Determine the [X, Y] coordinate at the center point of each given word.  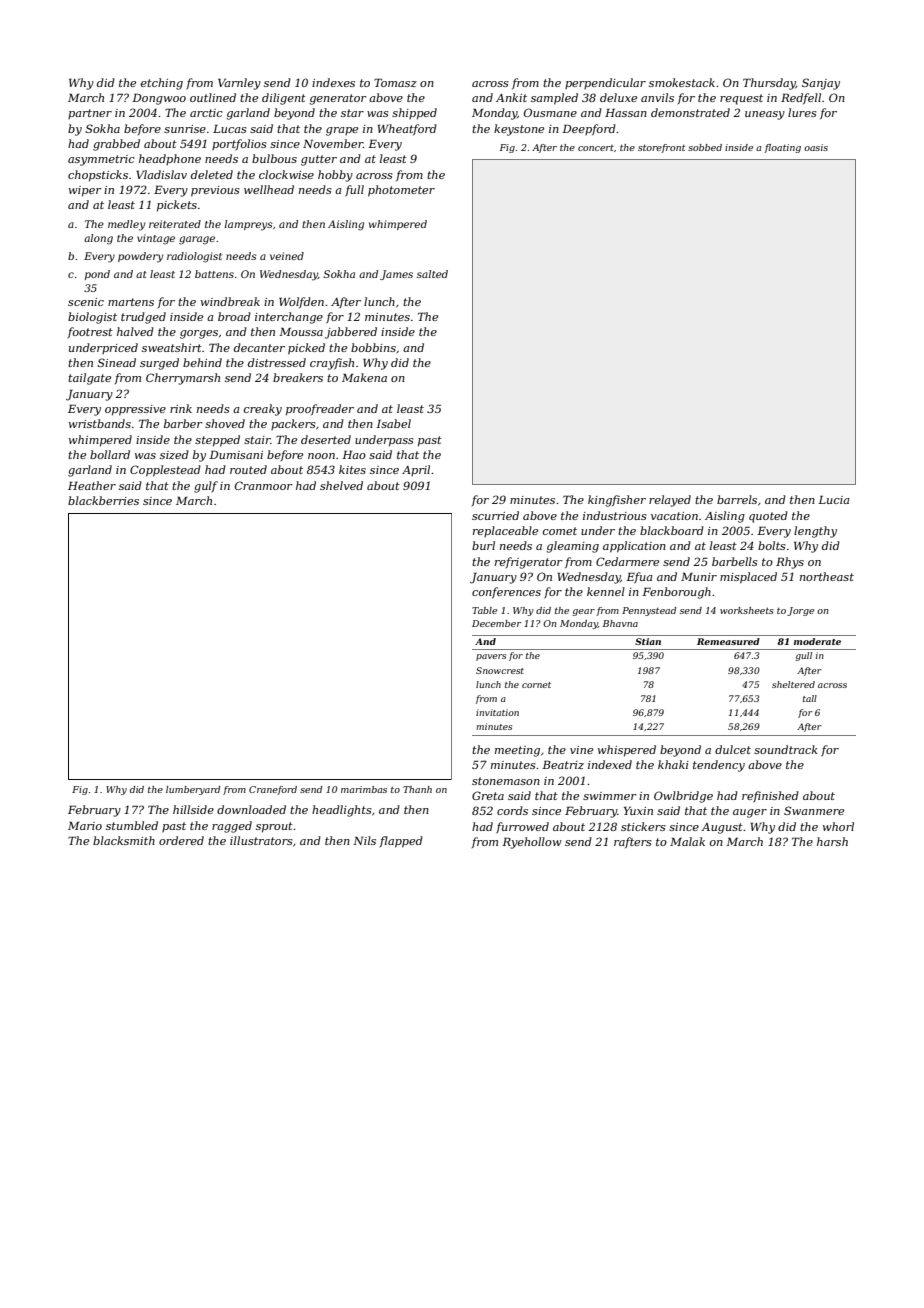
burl [483, 545]
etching [162, 84]
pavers [491, 657]
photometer [401, 191]
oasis [816, 147]
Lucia [834, 499]
